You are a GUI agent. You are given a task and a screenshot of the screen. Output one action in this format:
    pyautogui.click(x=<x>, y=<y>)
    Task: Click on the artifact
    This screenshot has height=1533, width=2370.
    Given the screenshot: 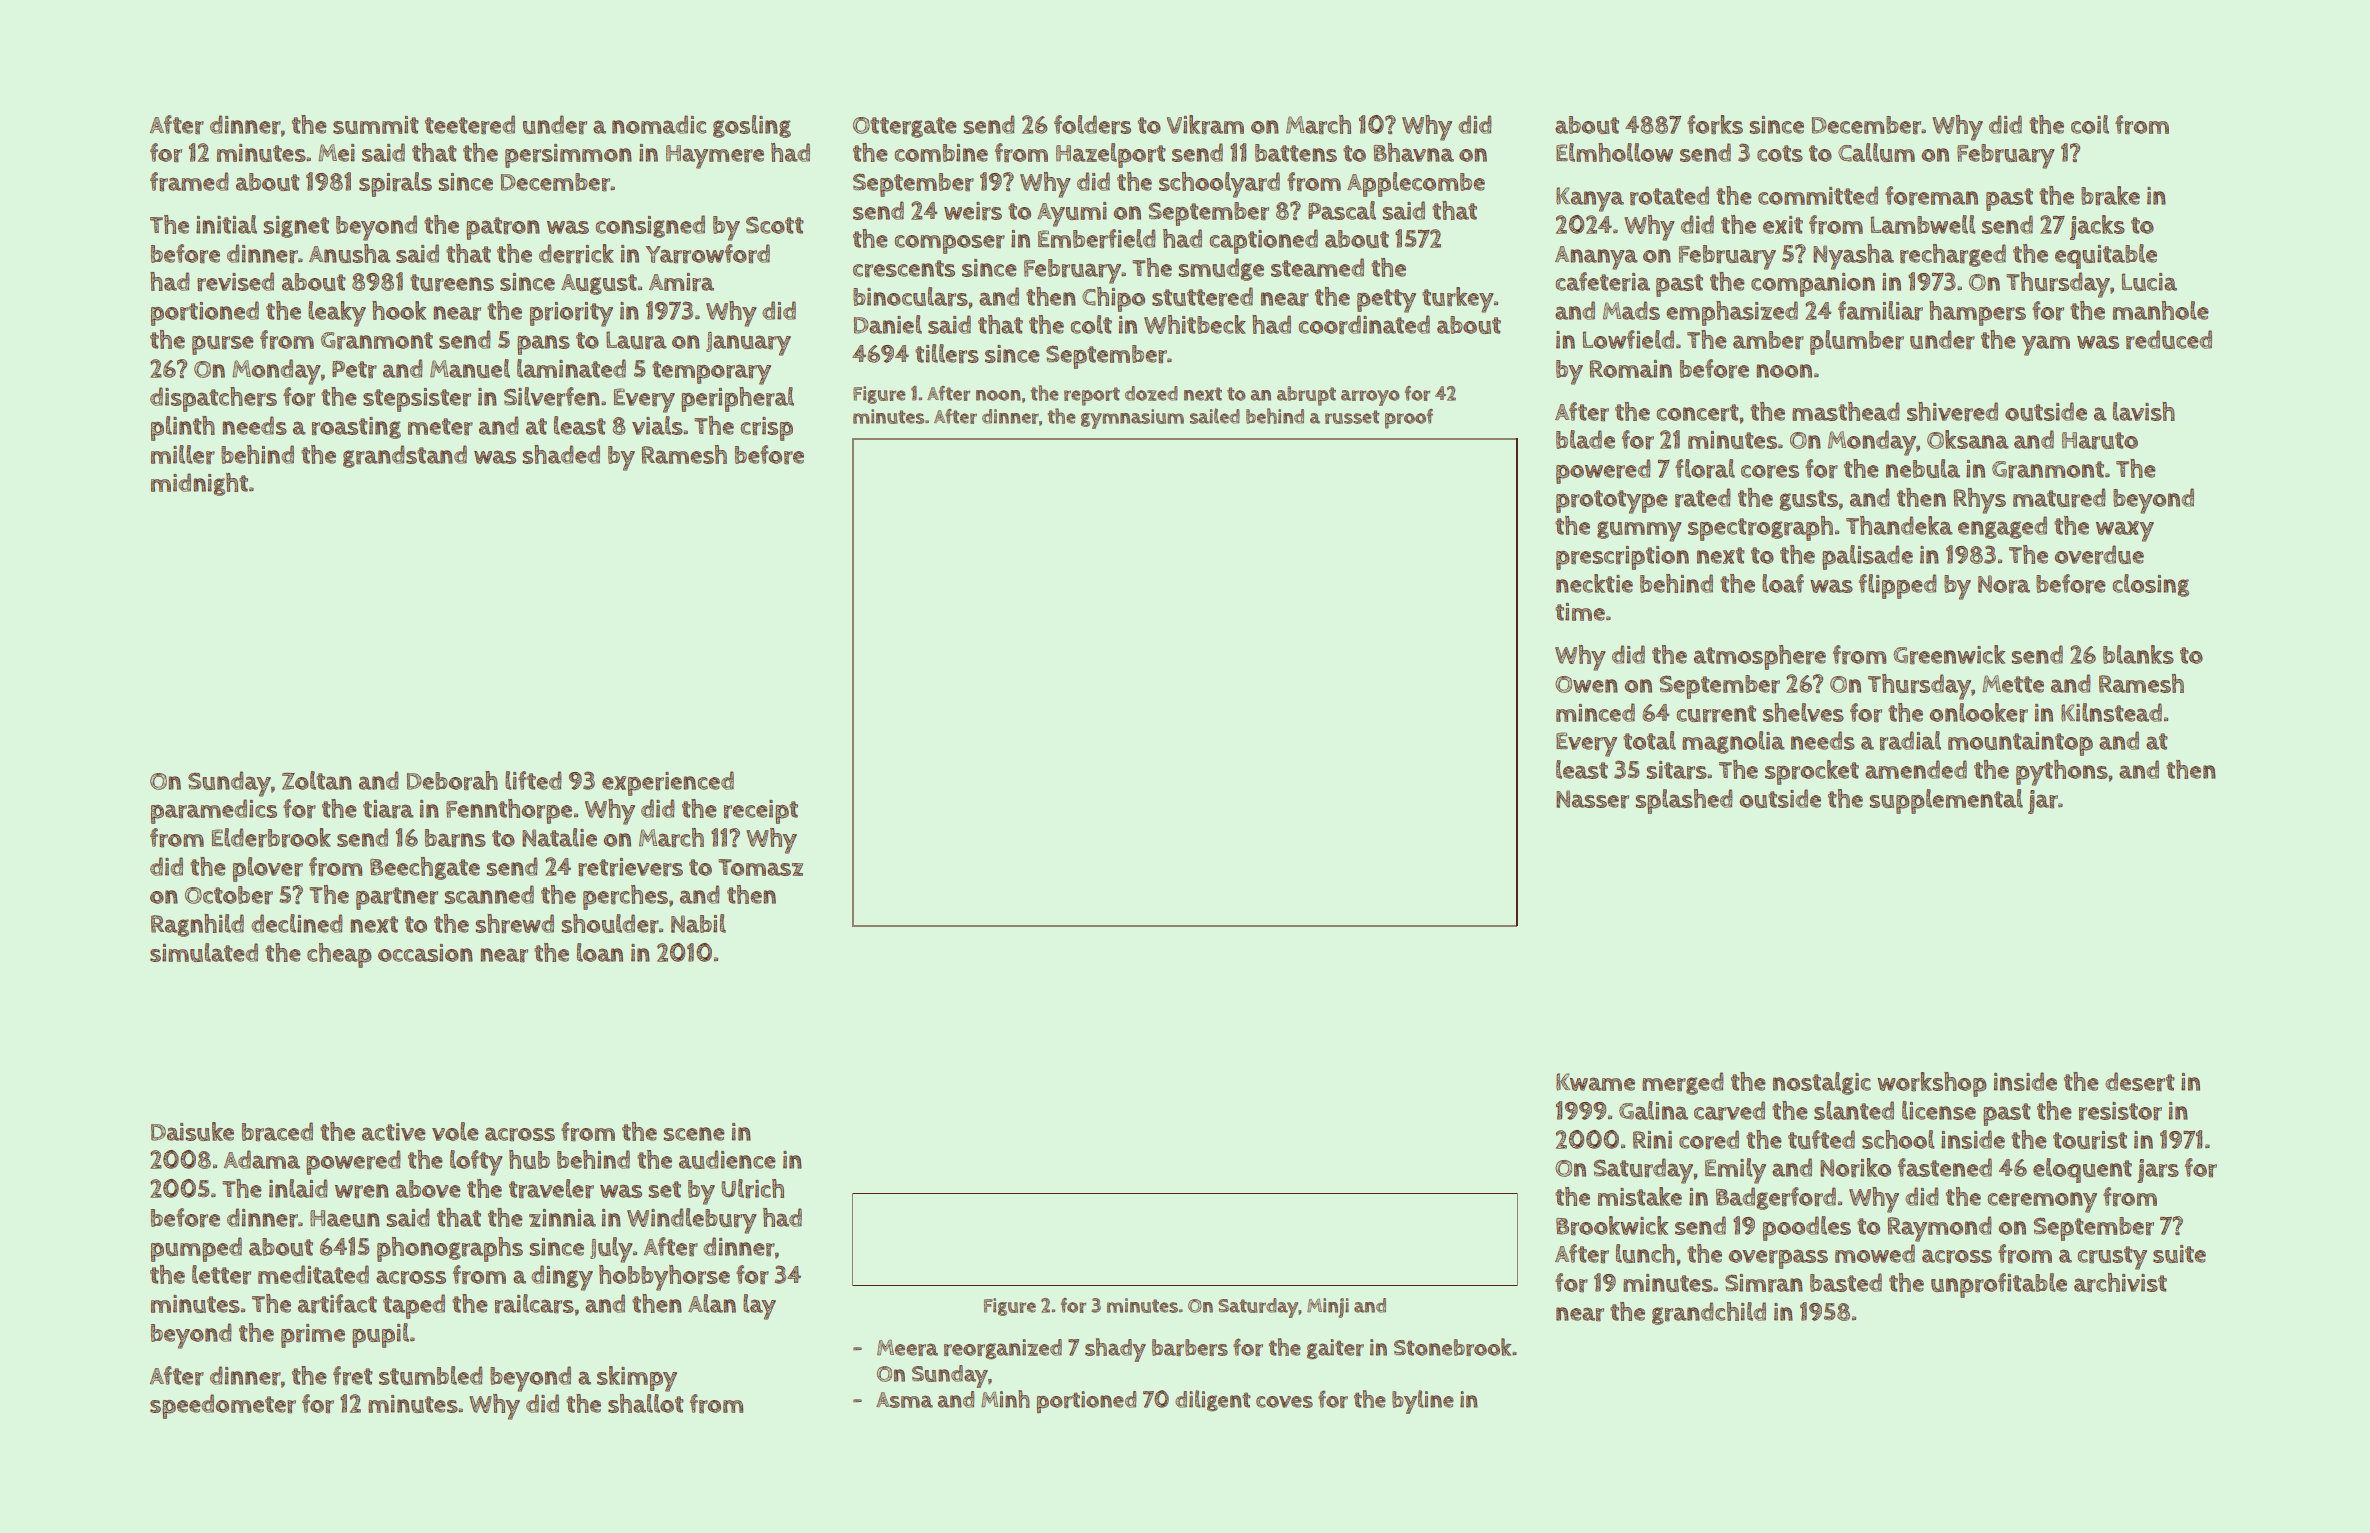 What is the action you would take?
    pyautogui.click(x=337, y=1304)
